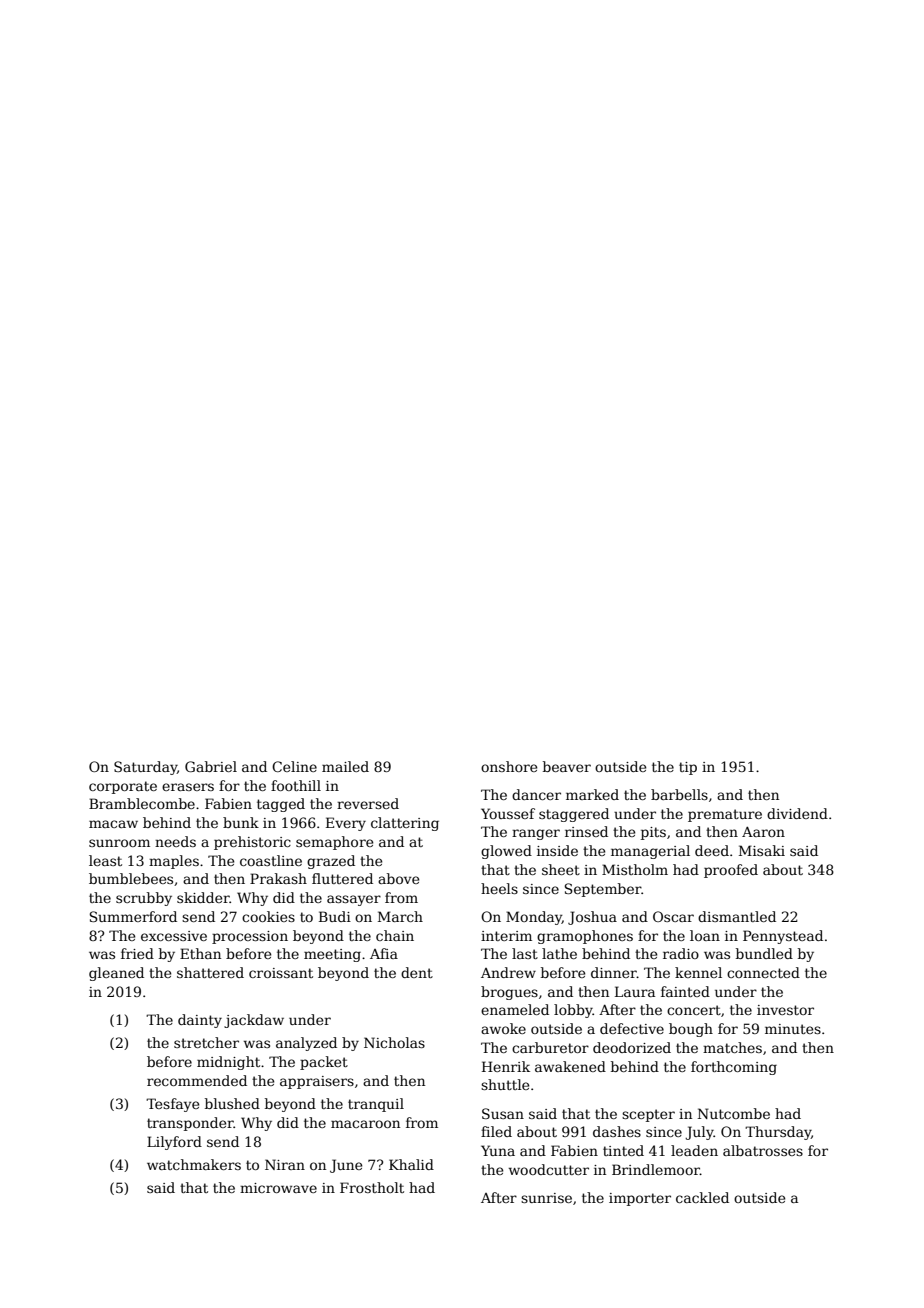  Describe the element at coordinates (508, 972) in the screenshot. I see `Andrew` at that location.
